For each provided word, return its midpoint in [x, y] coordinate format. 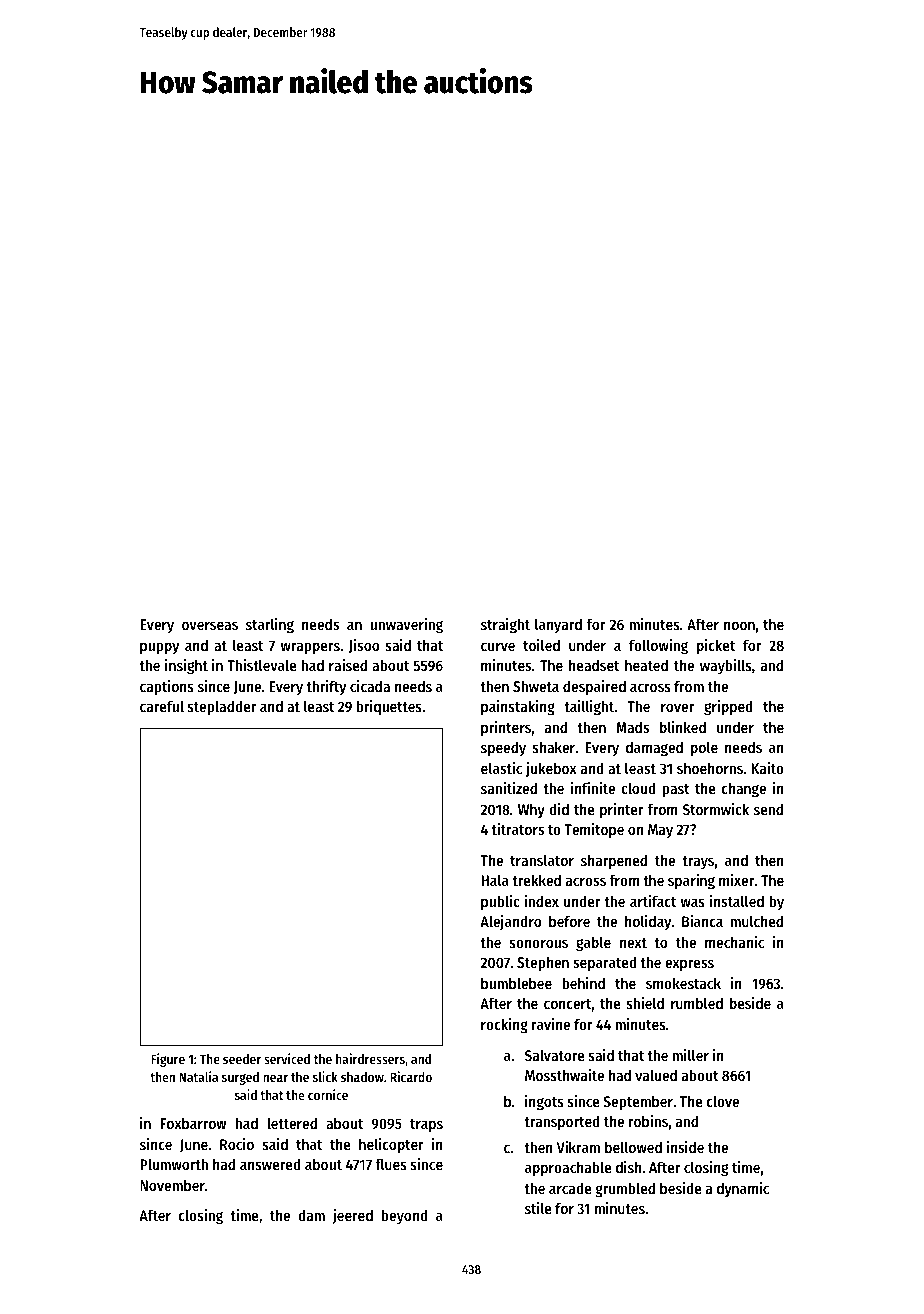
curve [498, 646]
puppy [159, 648]
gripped [728, 708]
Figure [168, 1060]
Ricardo [411, 1076]
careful [162, 706]
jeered [352, 1216]
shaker [554, 747]
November [172, 1185]
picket [716, 647]
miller [690, 1055]
